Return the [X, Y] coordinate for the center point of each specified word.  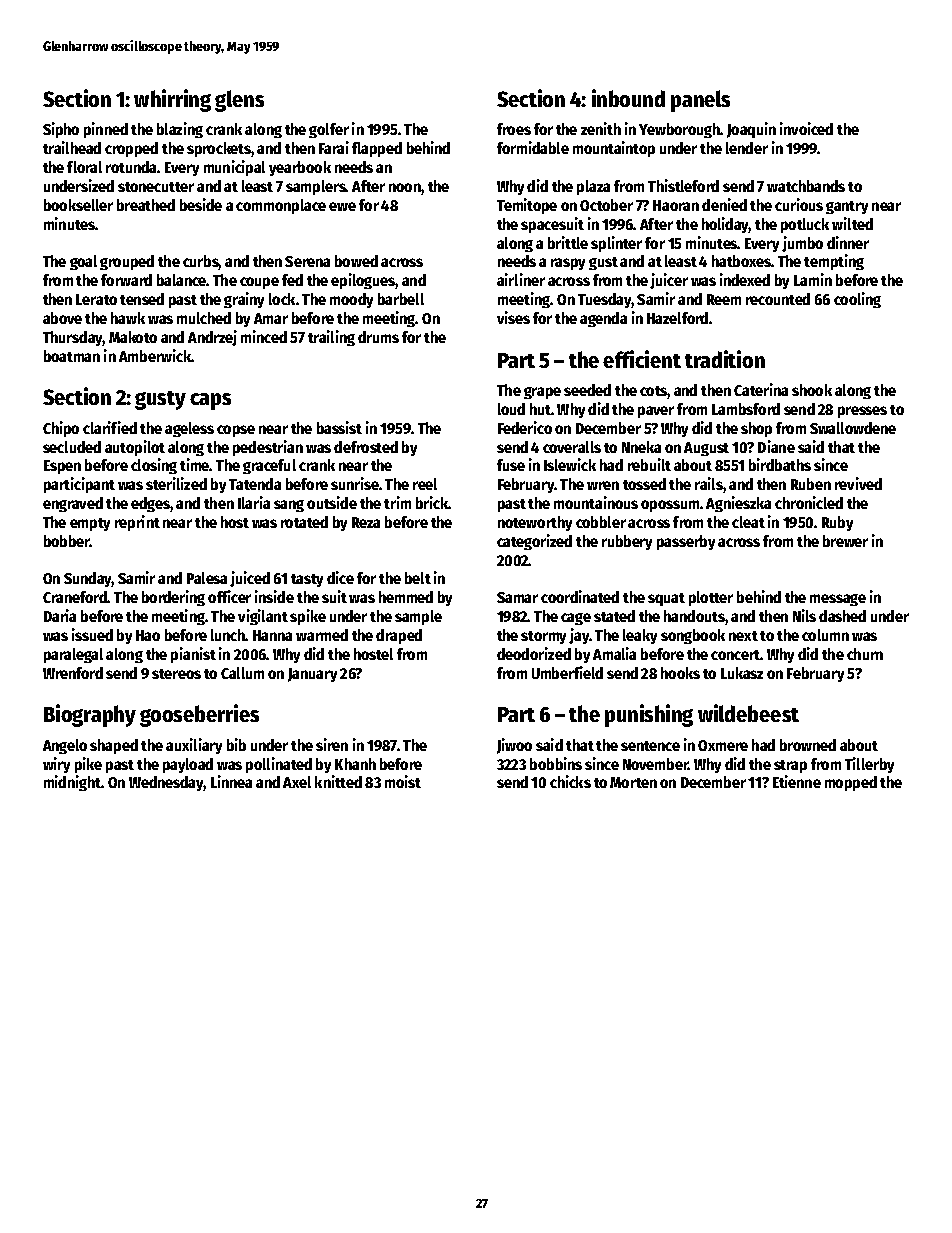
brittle [568, 242]
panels [700, 101]
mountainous [596, 502]
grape [542, 393]
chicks [570, 781]
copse [236, 431]
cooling [857, 300]
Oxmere [723, 745]
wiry [56, 765]
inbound [628, 98]
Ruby [837, 523]
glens [239, 101]
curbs [201, 262]
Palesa [207, 578]
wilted [852, 223]
